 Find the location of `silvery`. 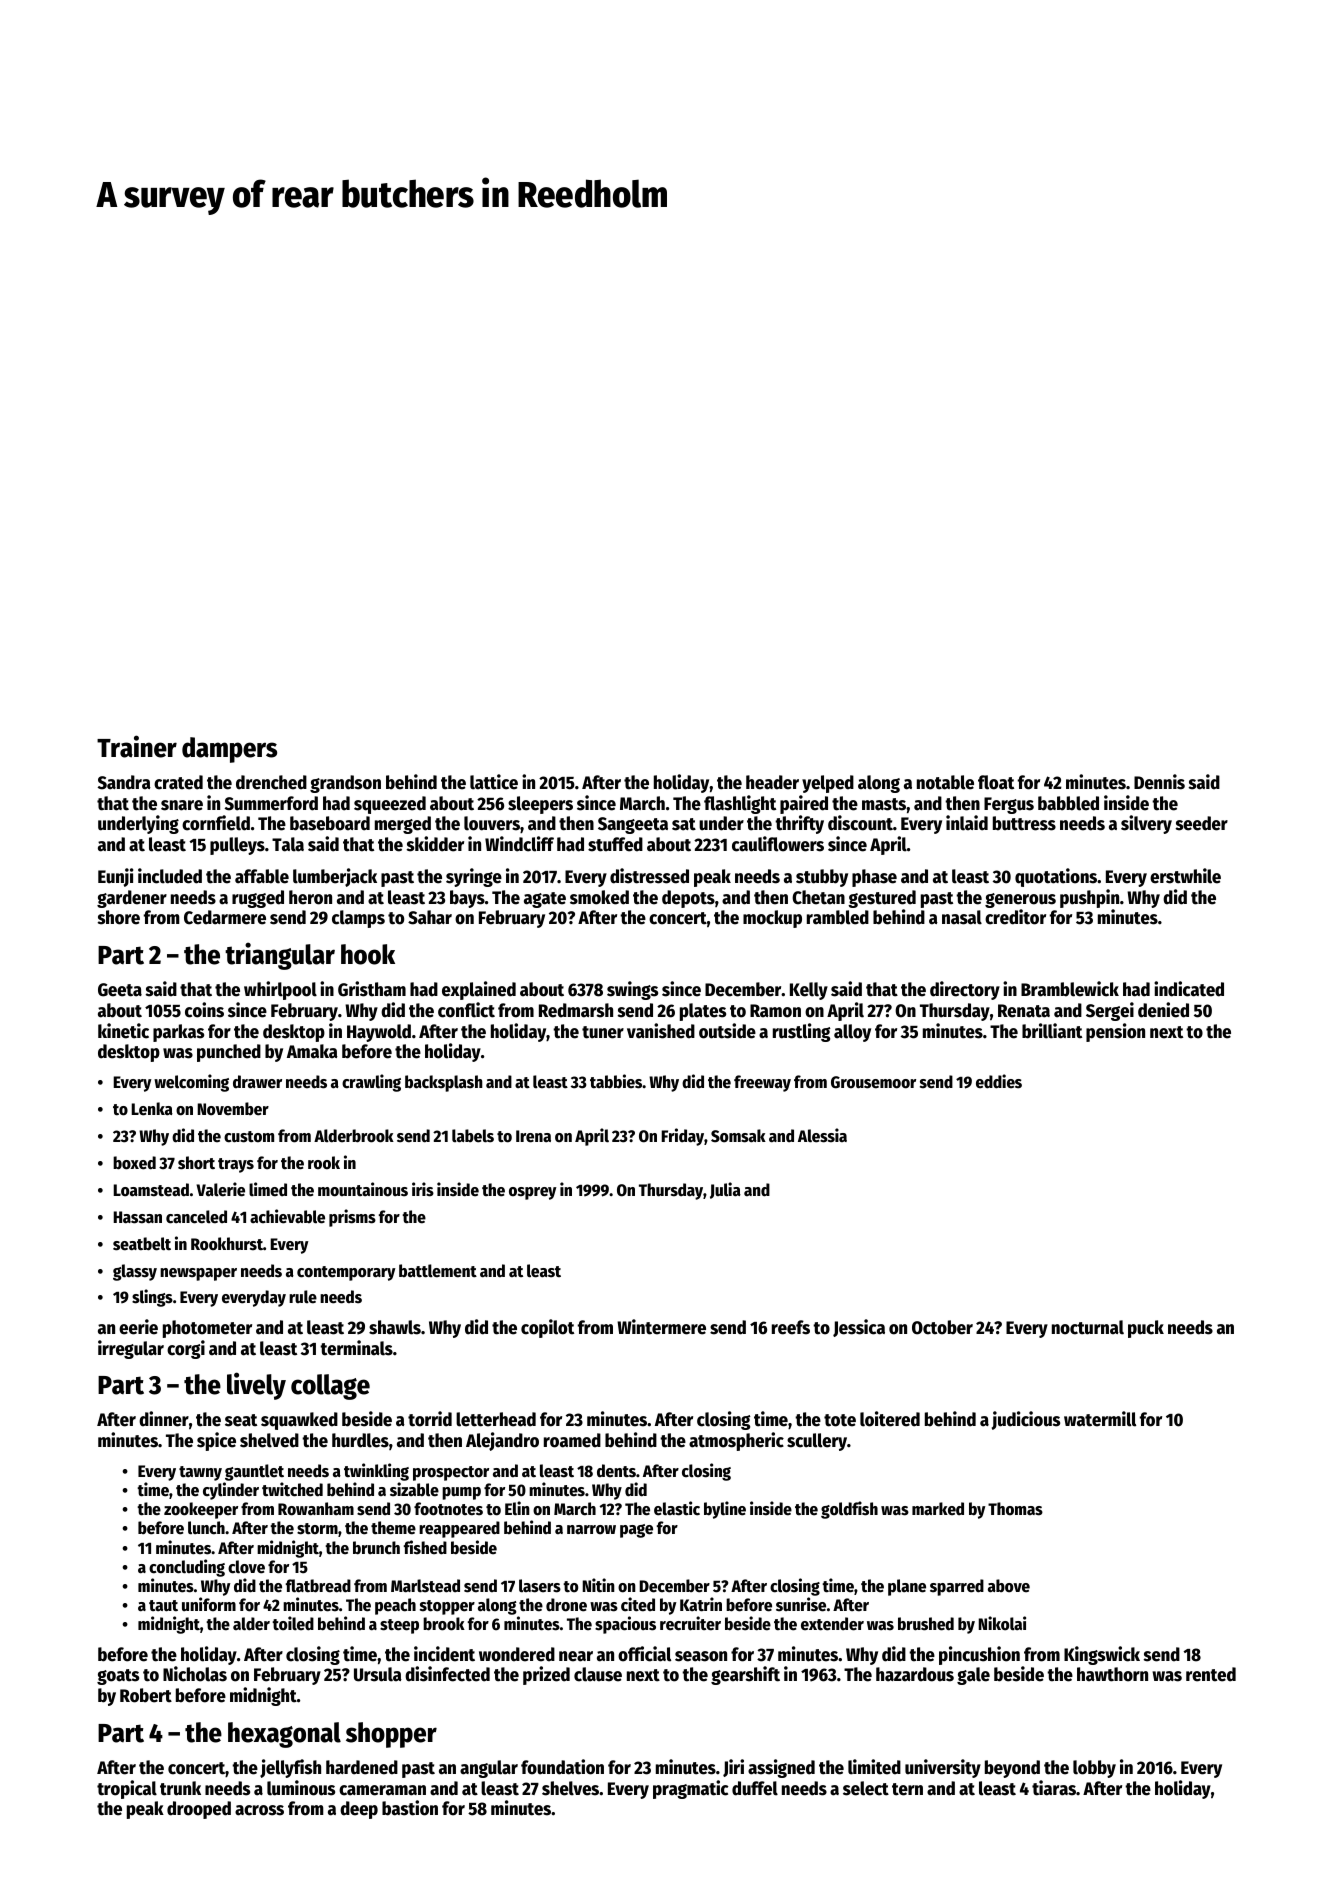

silvery is located at coordinates (1146, 824).
